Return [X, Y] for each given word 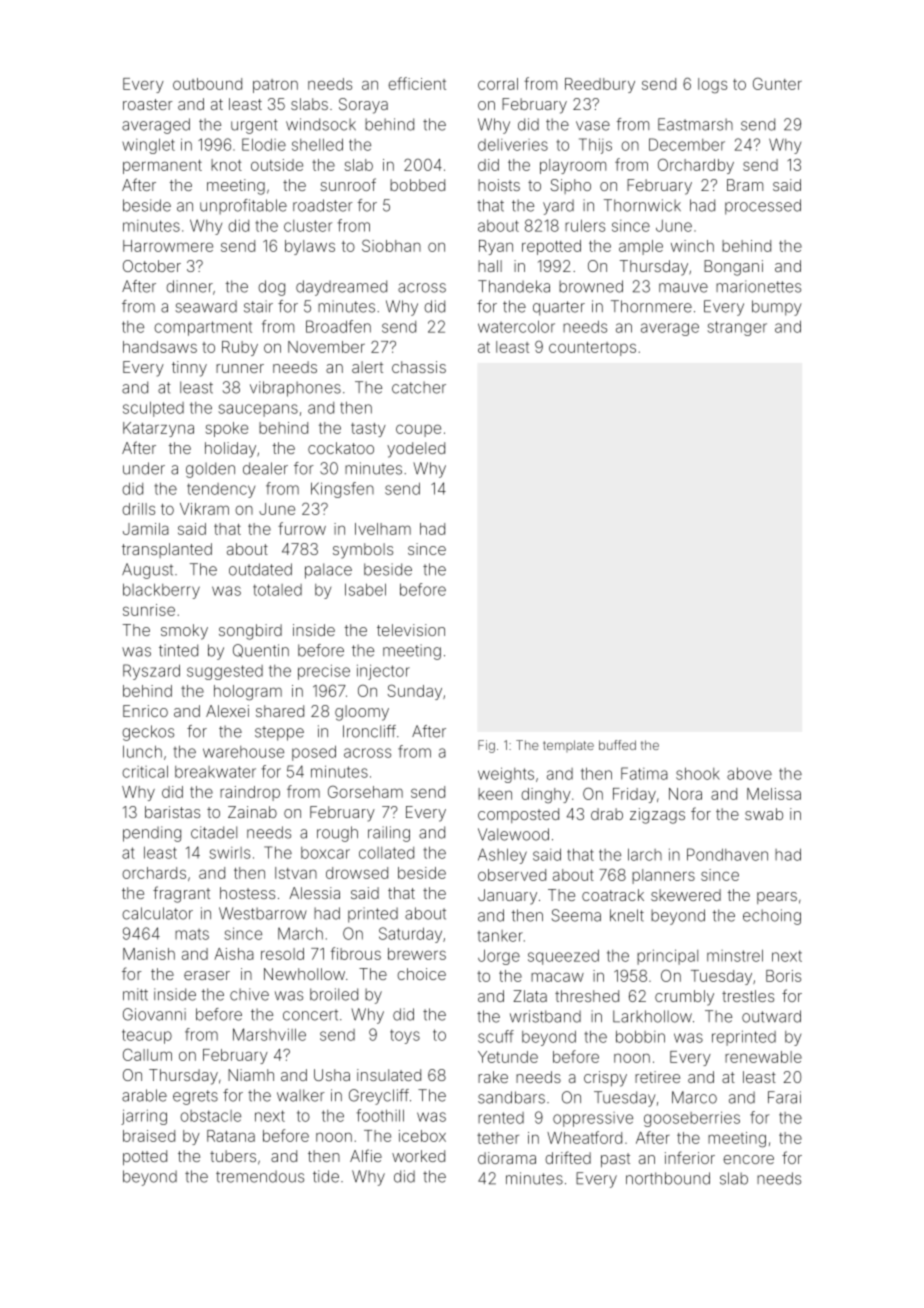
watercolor [516, 326]
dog [271, 288]
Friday [634, 795]
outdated [260, 569]
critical [145, 771]
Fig [486, 746]
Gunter [777, 83]
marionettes [758, 286]
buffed [617, 745]
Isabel [365, 589]
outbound [207, 84]
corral [498, 84]
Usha [332, 1075]
